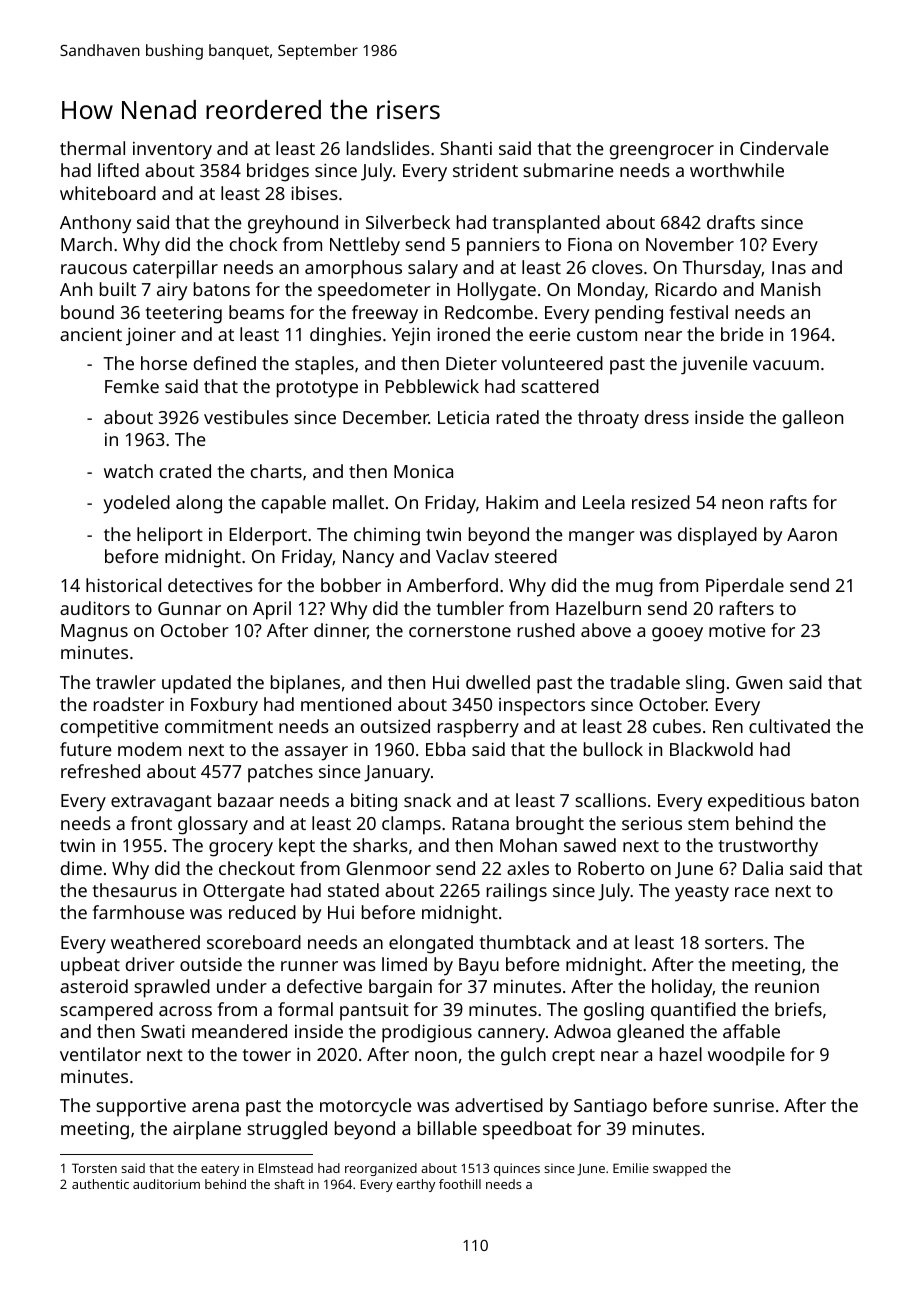 The image size is (924, 1314). I want to click on January, so click(397, 774).
